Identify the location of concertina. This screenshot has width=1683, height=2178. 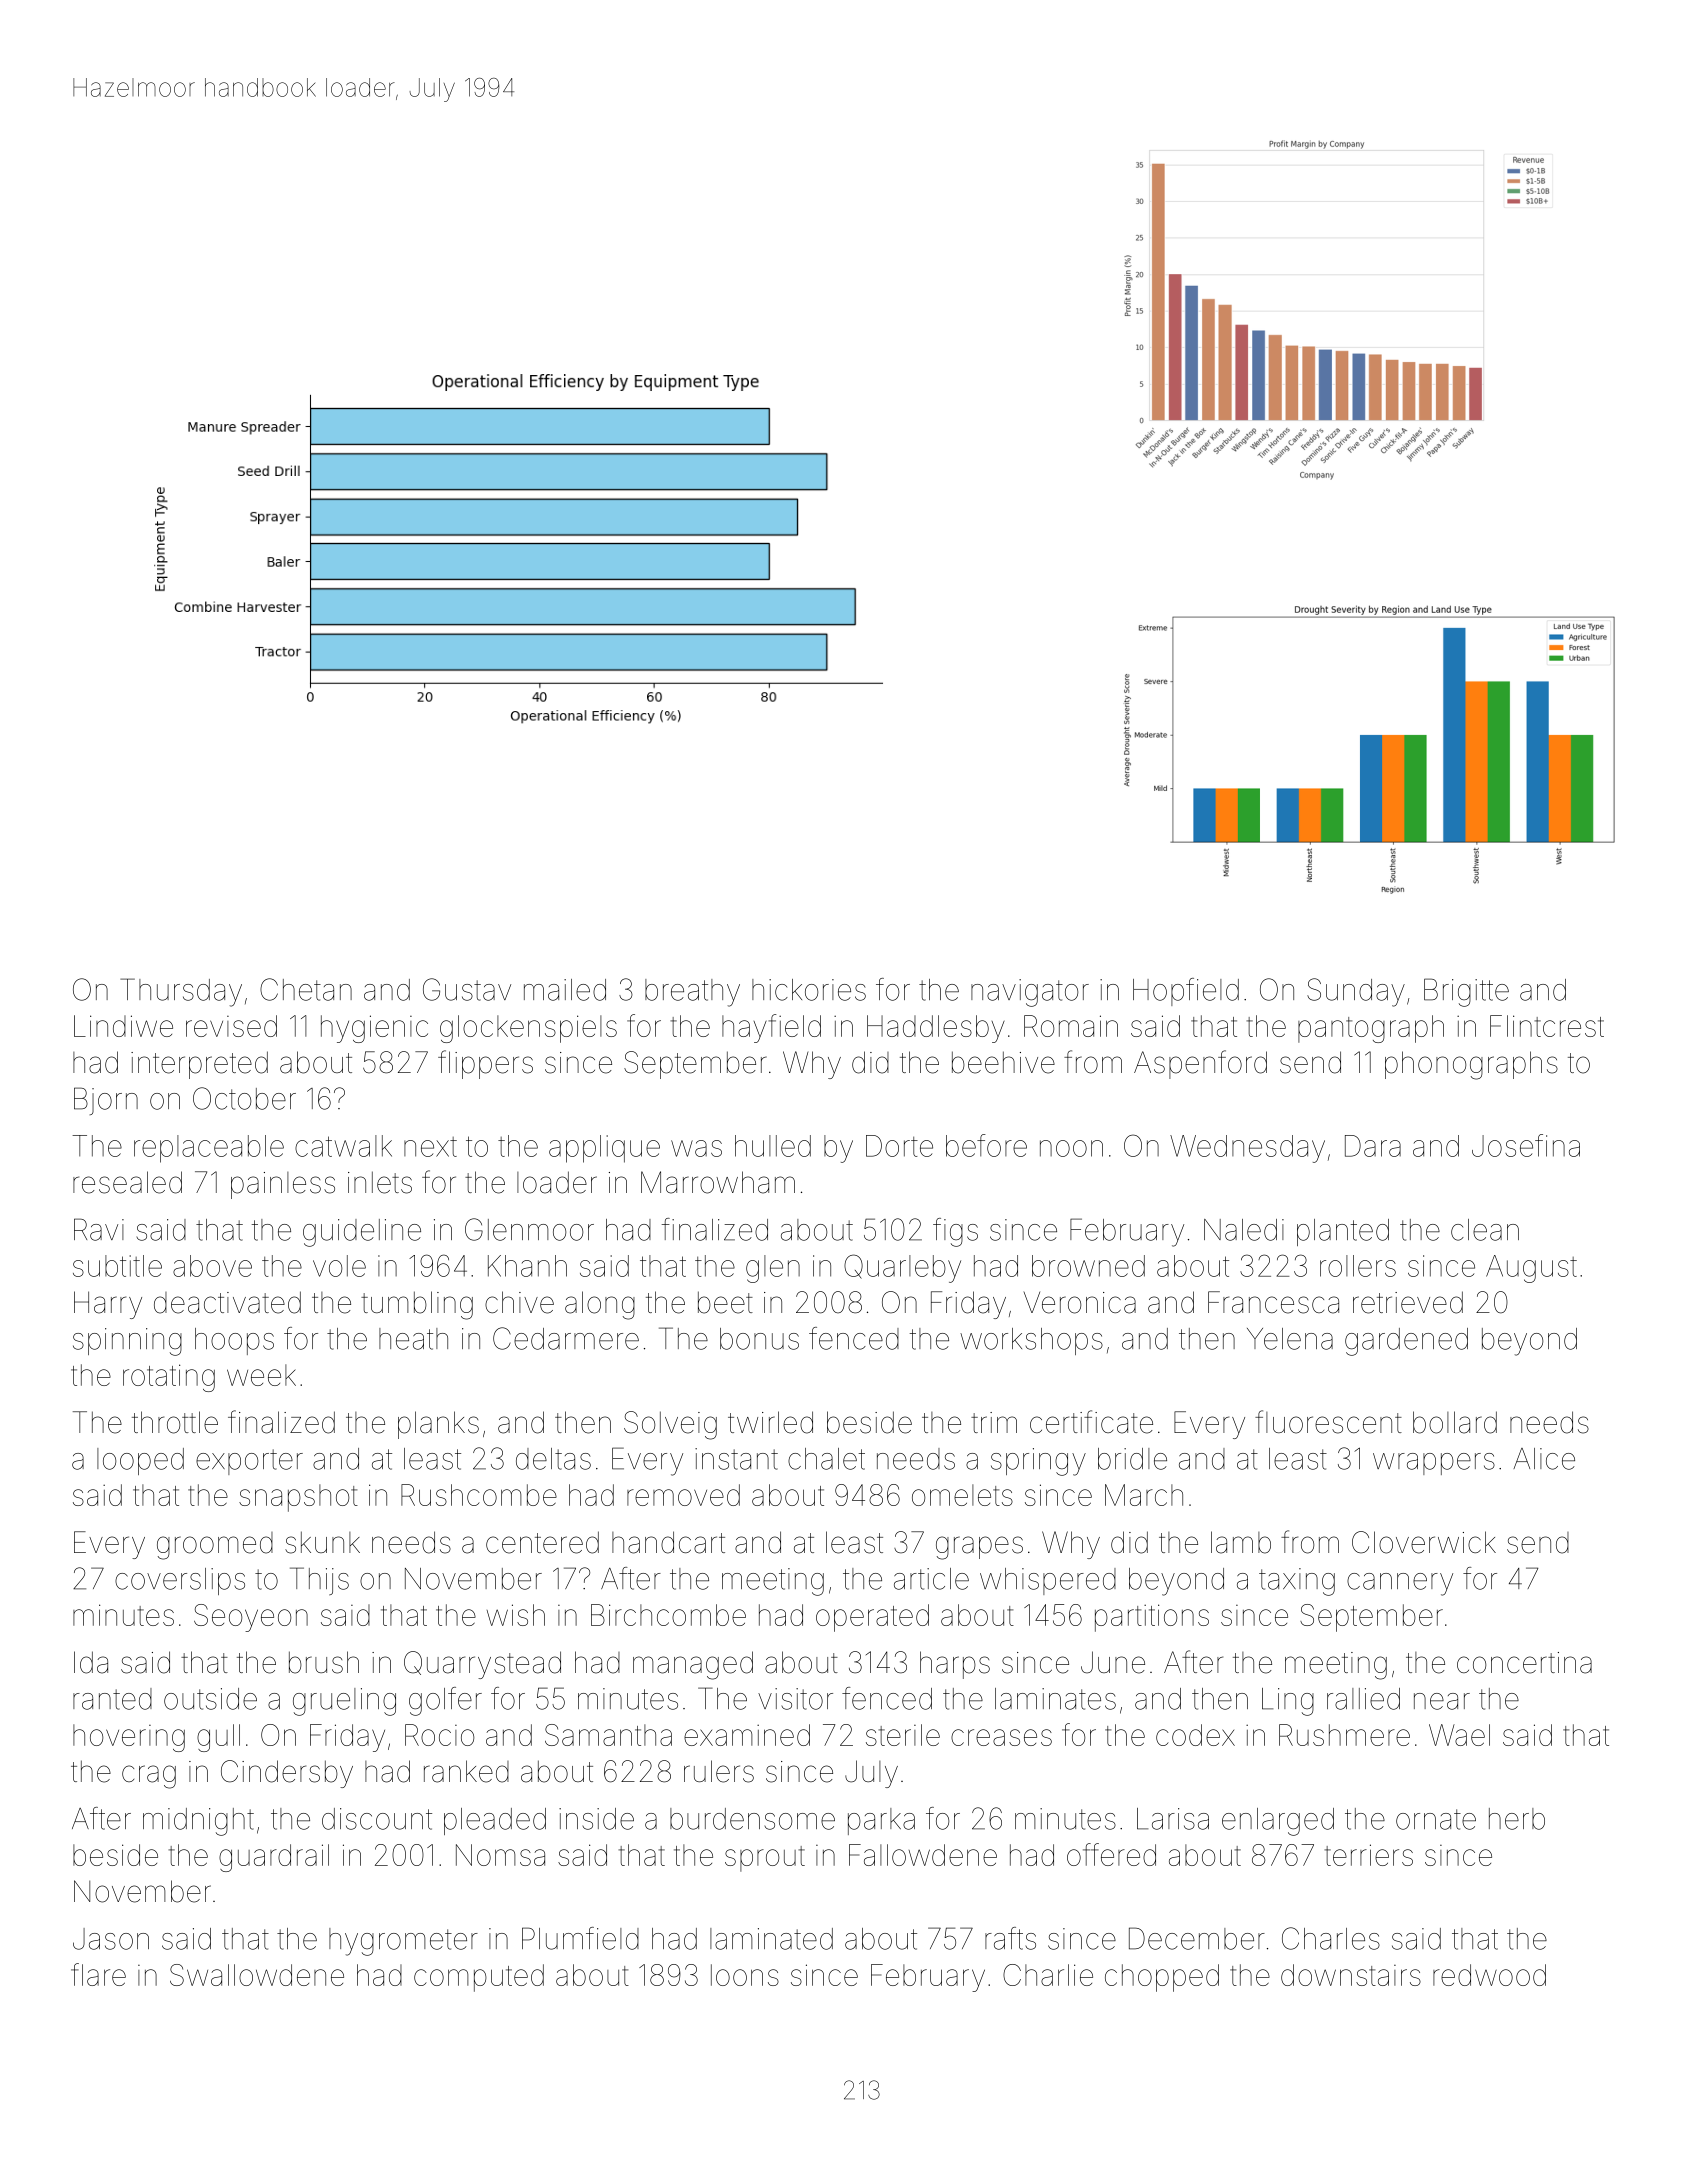
(1524, 1663).
